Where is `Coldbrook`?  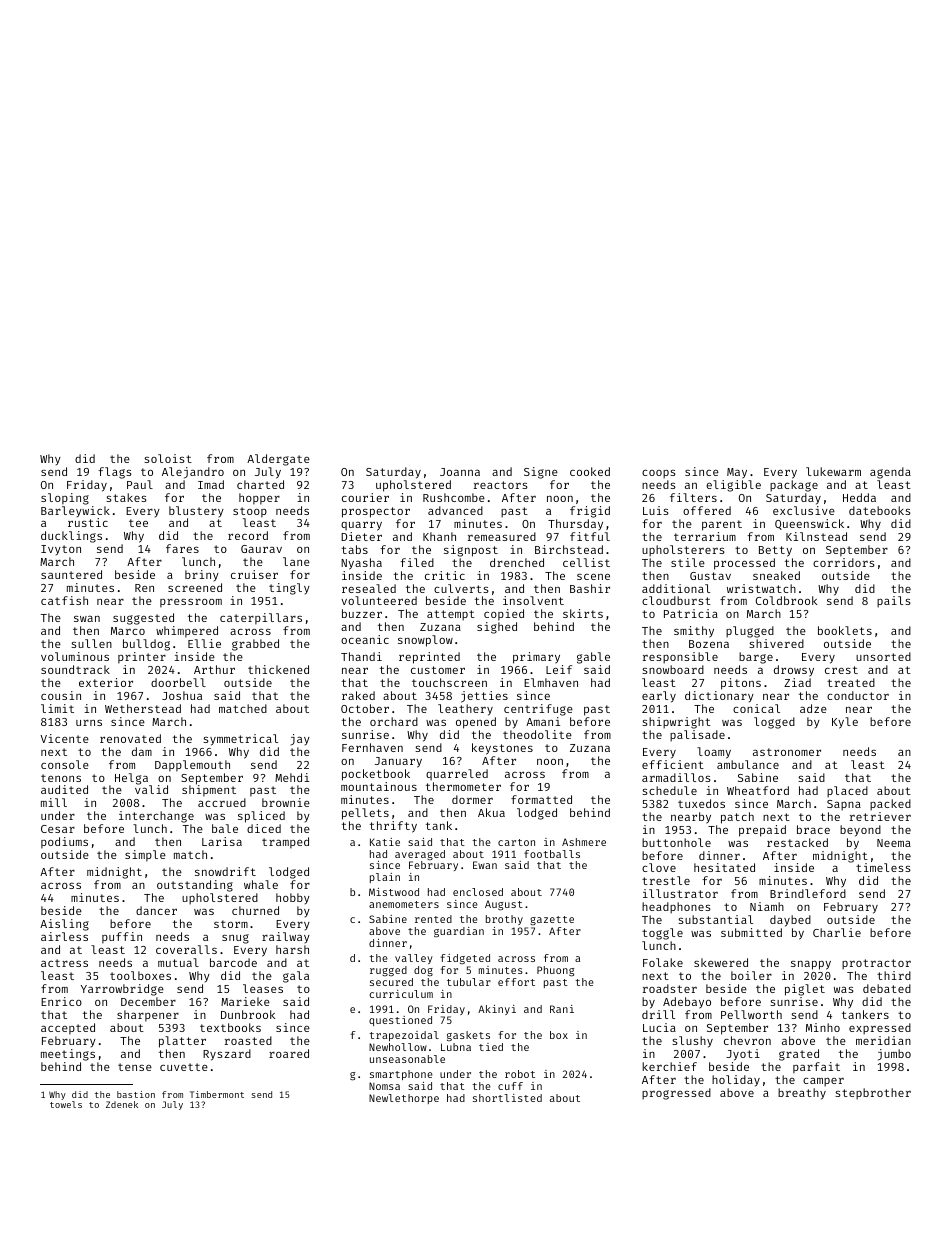
Coldbrook is located at coordinates (786, 600).
